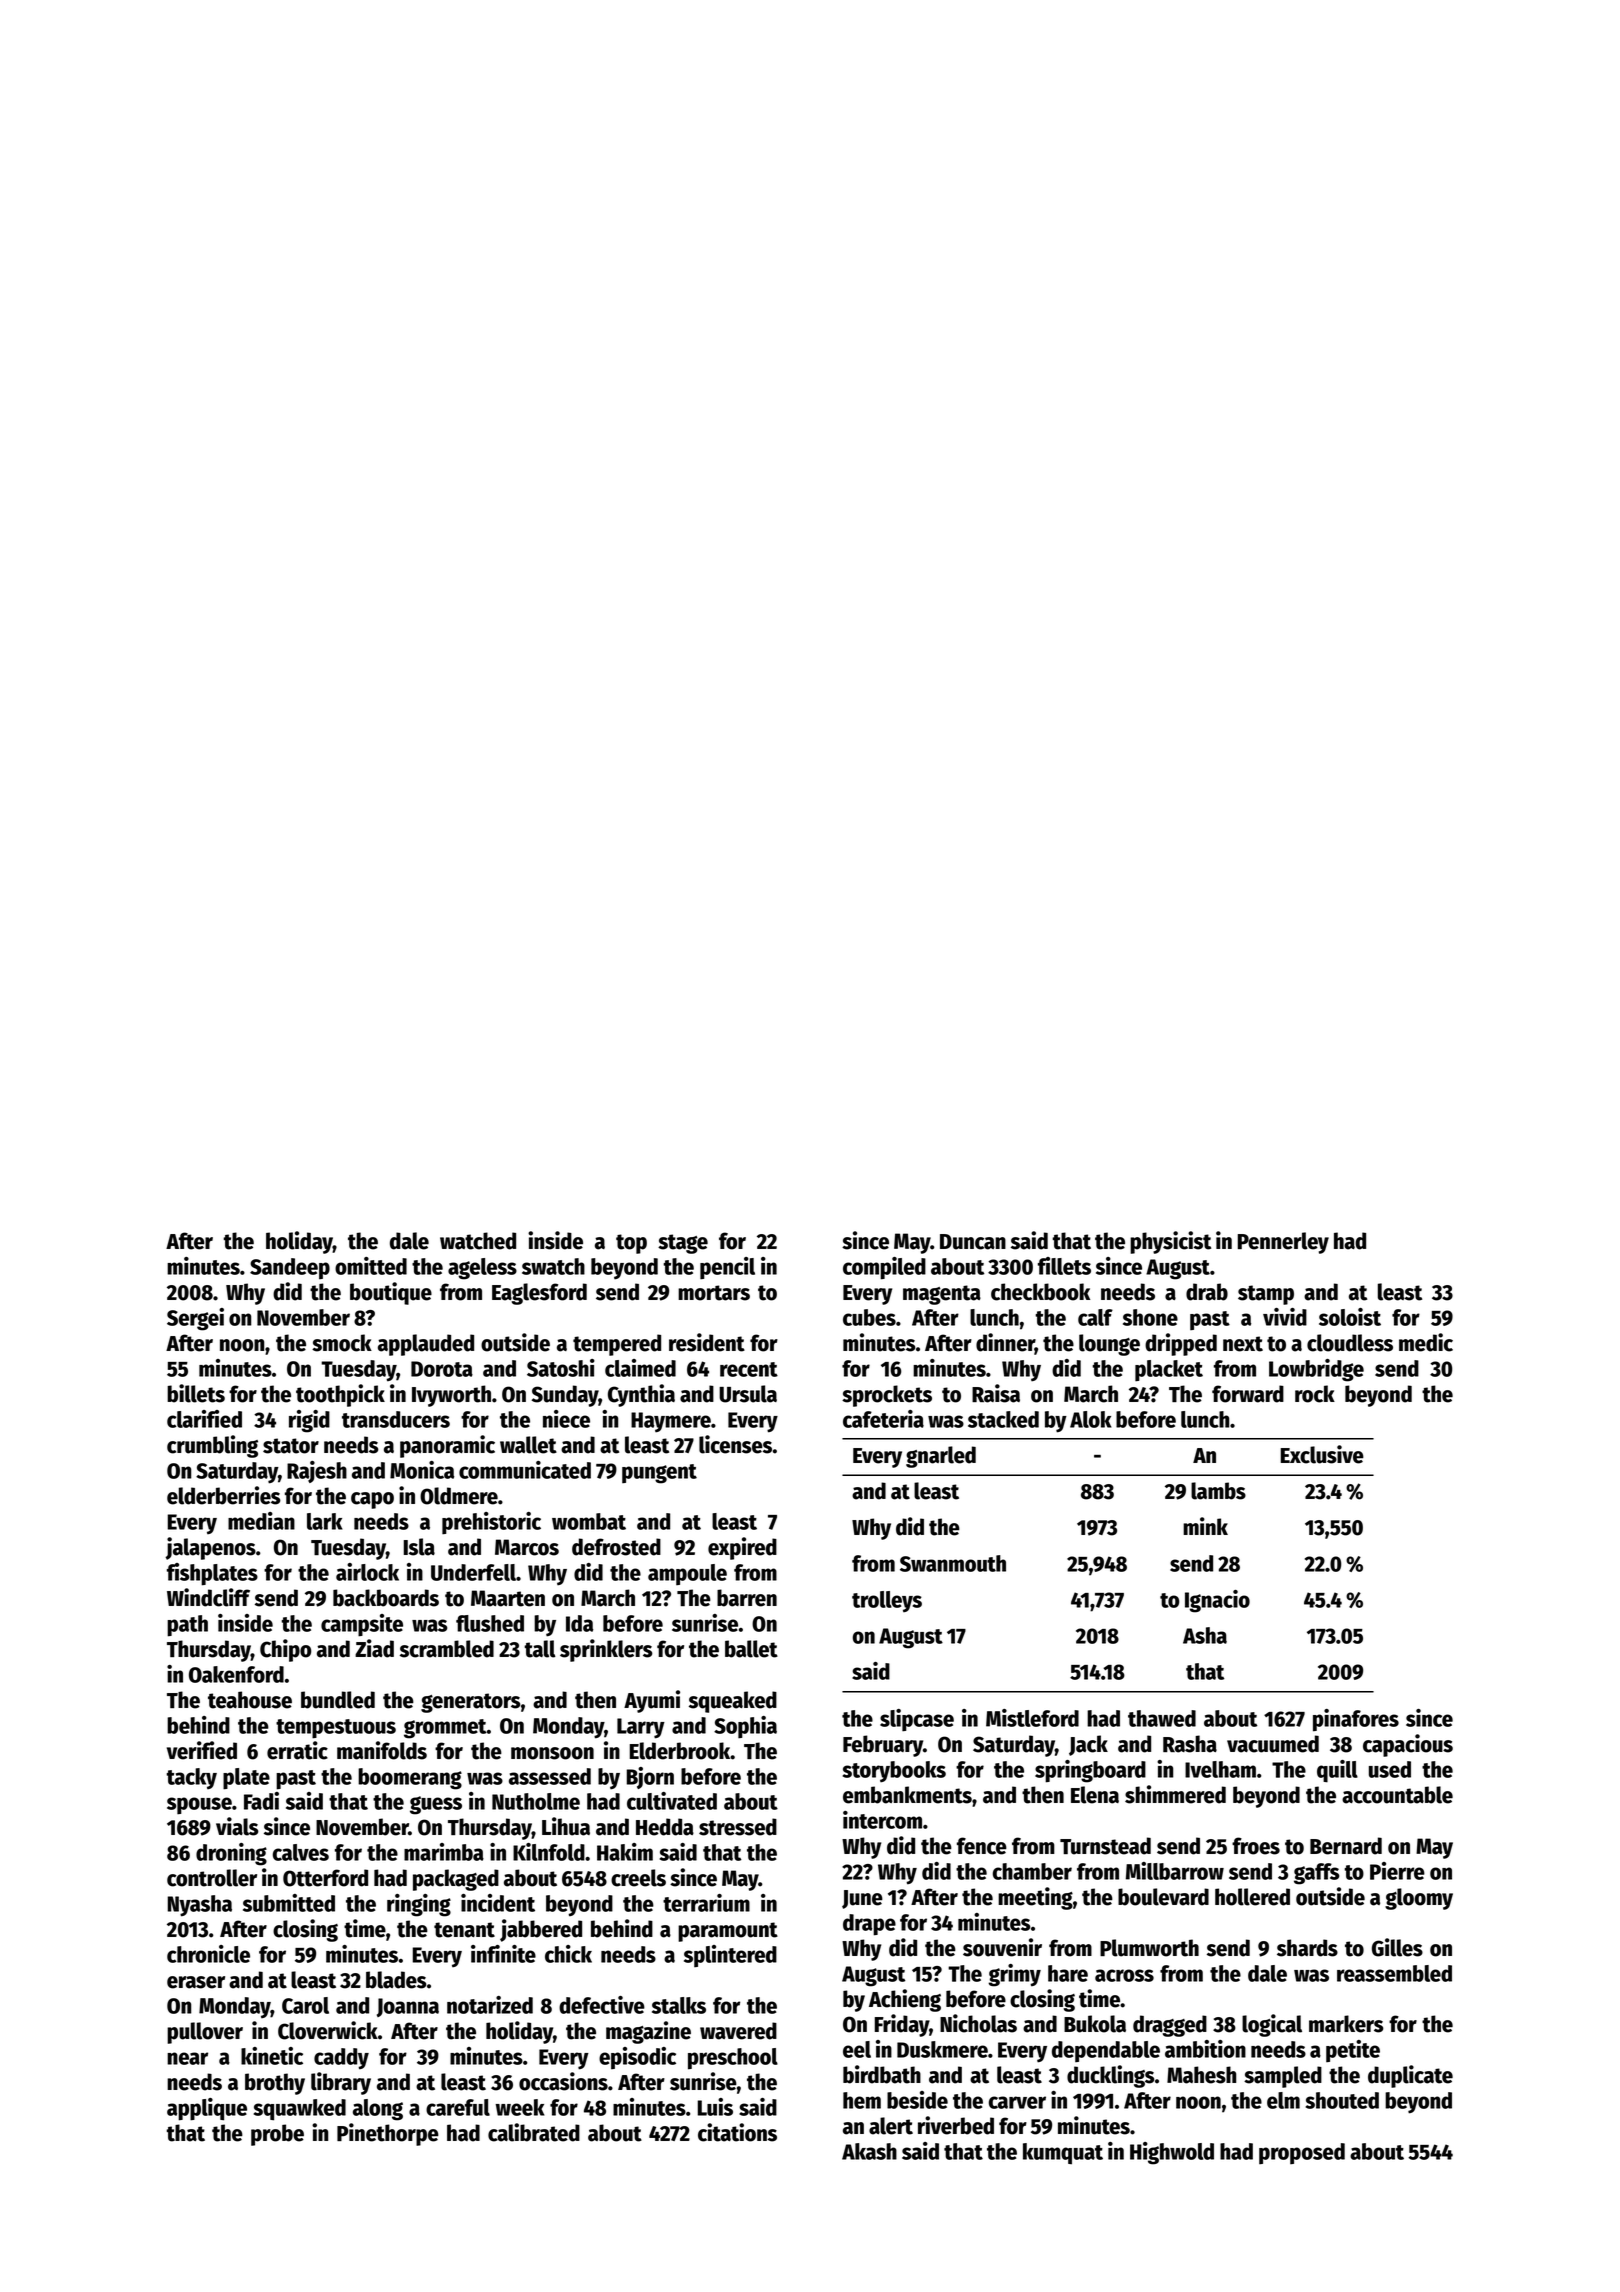 The height and width of the page is (2292, 1620). What do you see at coordinates (631, 1244) in the page?
I see `top` at bounding box center [631, 1244].
